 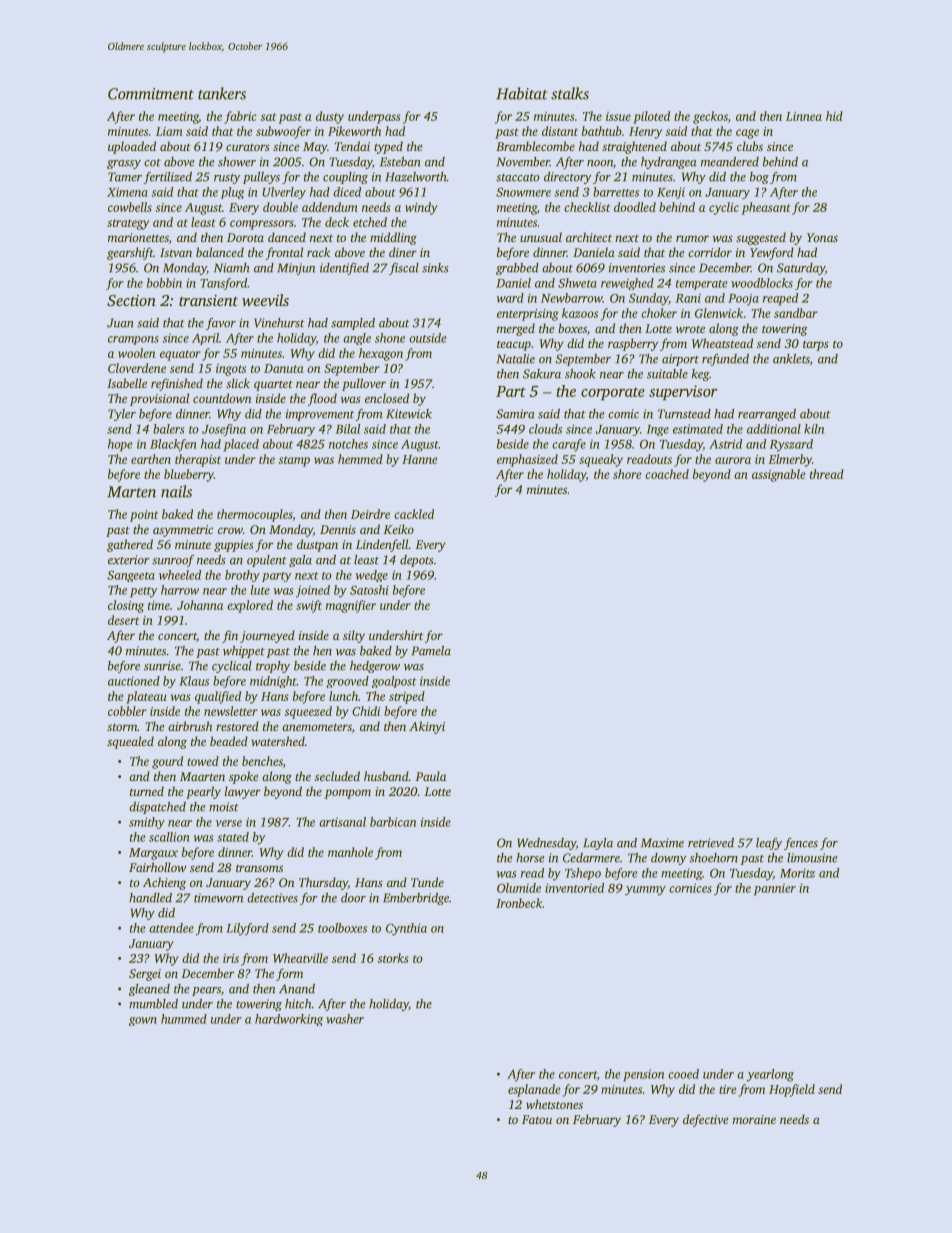 I want to click on Maxime, so click(x=662, y=843).
